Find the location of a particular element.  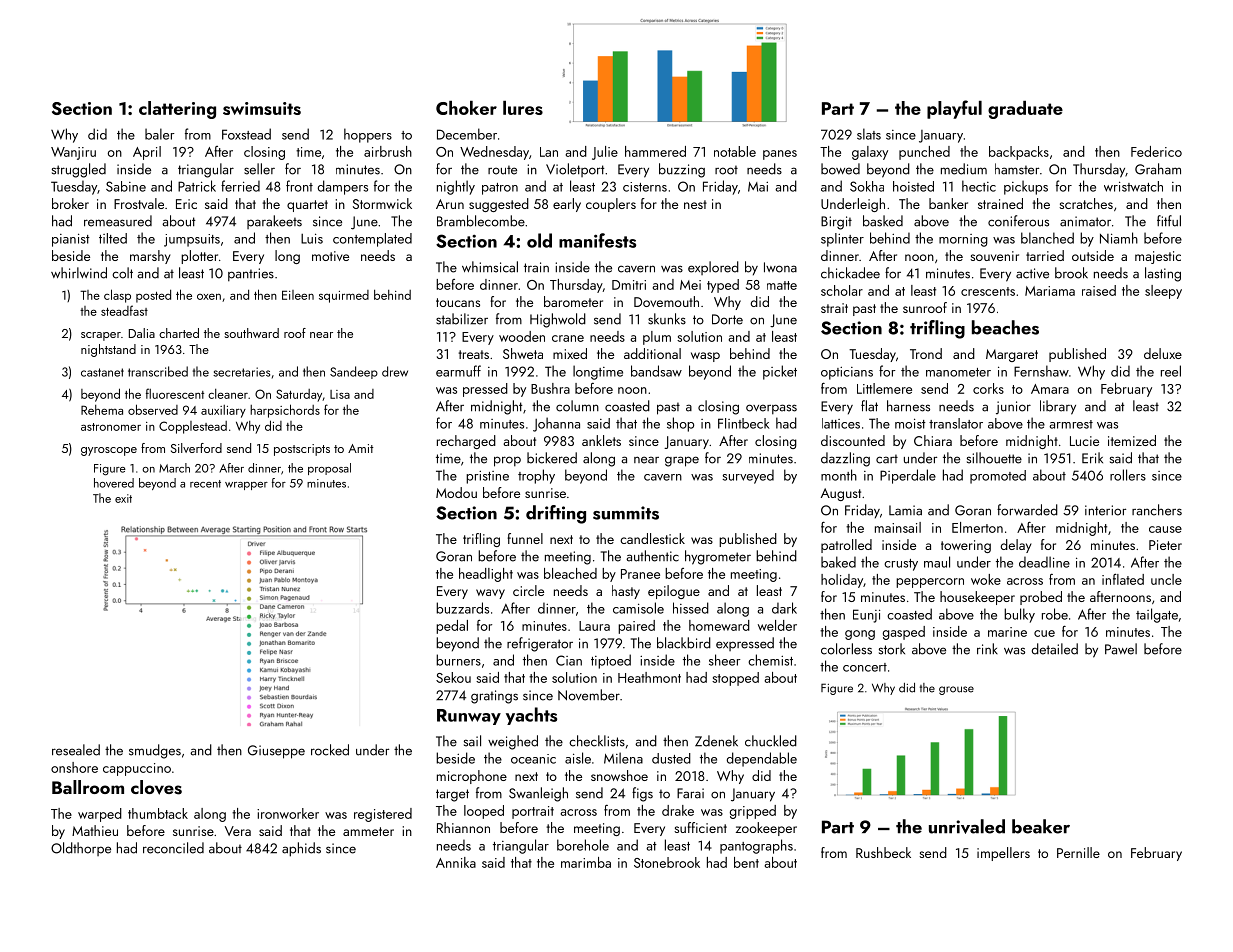

grouse is located at coordinates (956, 690).
